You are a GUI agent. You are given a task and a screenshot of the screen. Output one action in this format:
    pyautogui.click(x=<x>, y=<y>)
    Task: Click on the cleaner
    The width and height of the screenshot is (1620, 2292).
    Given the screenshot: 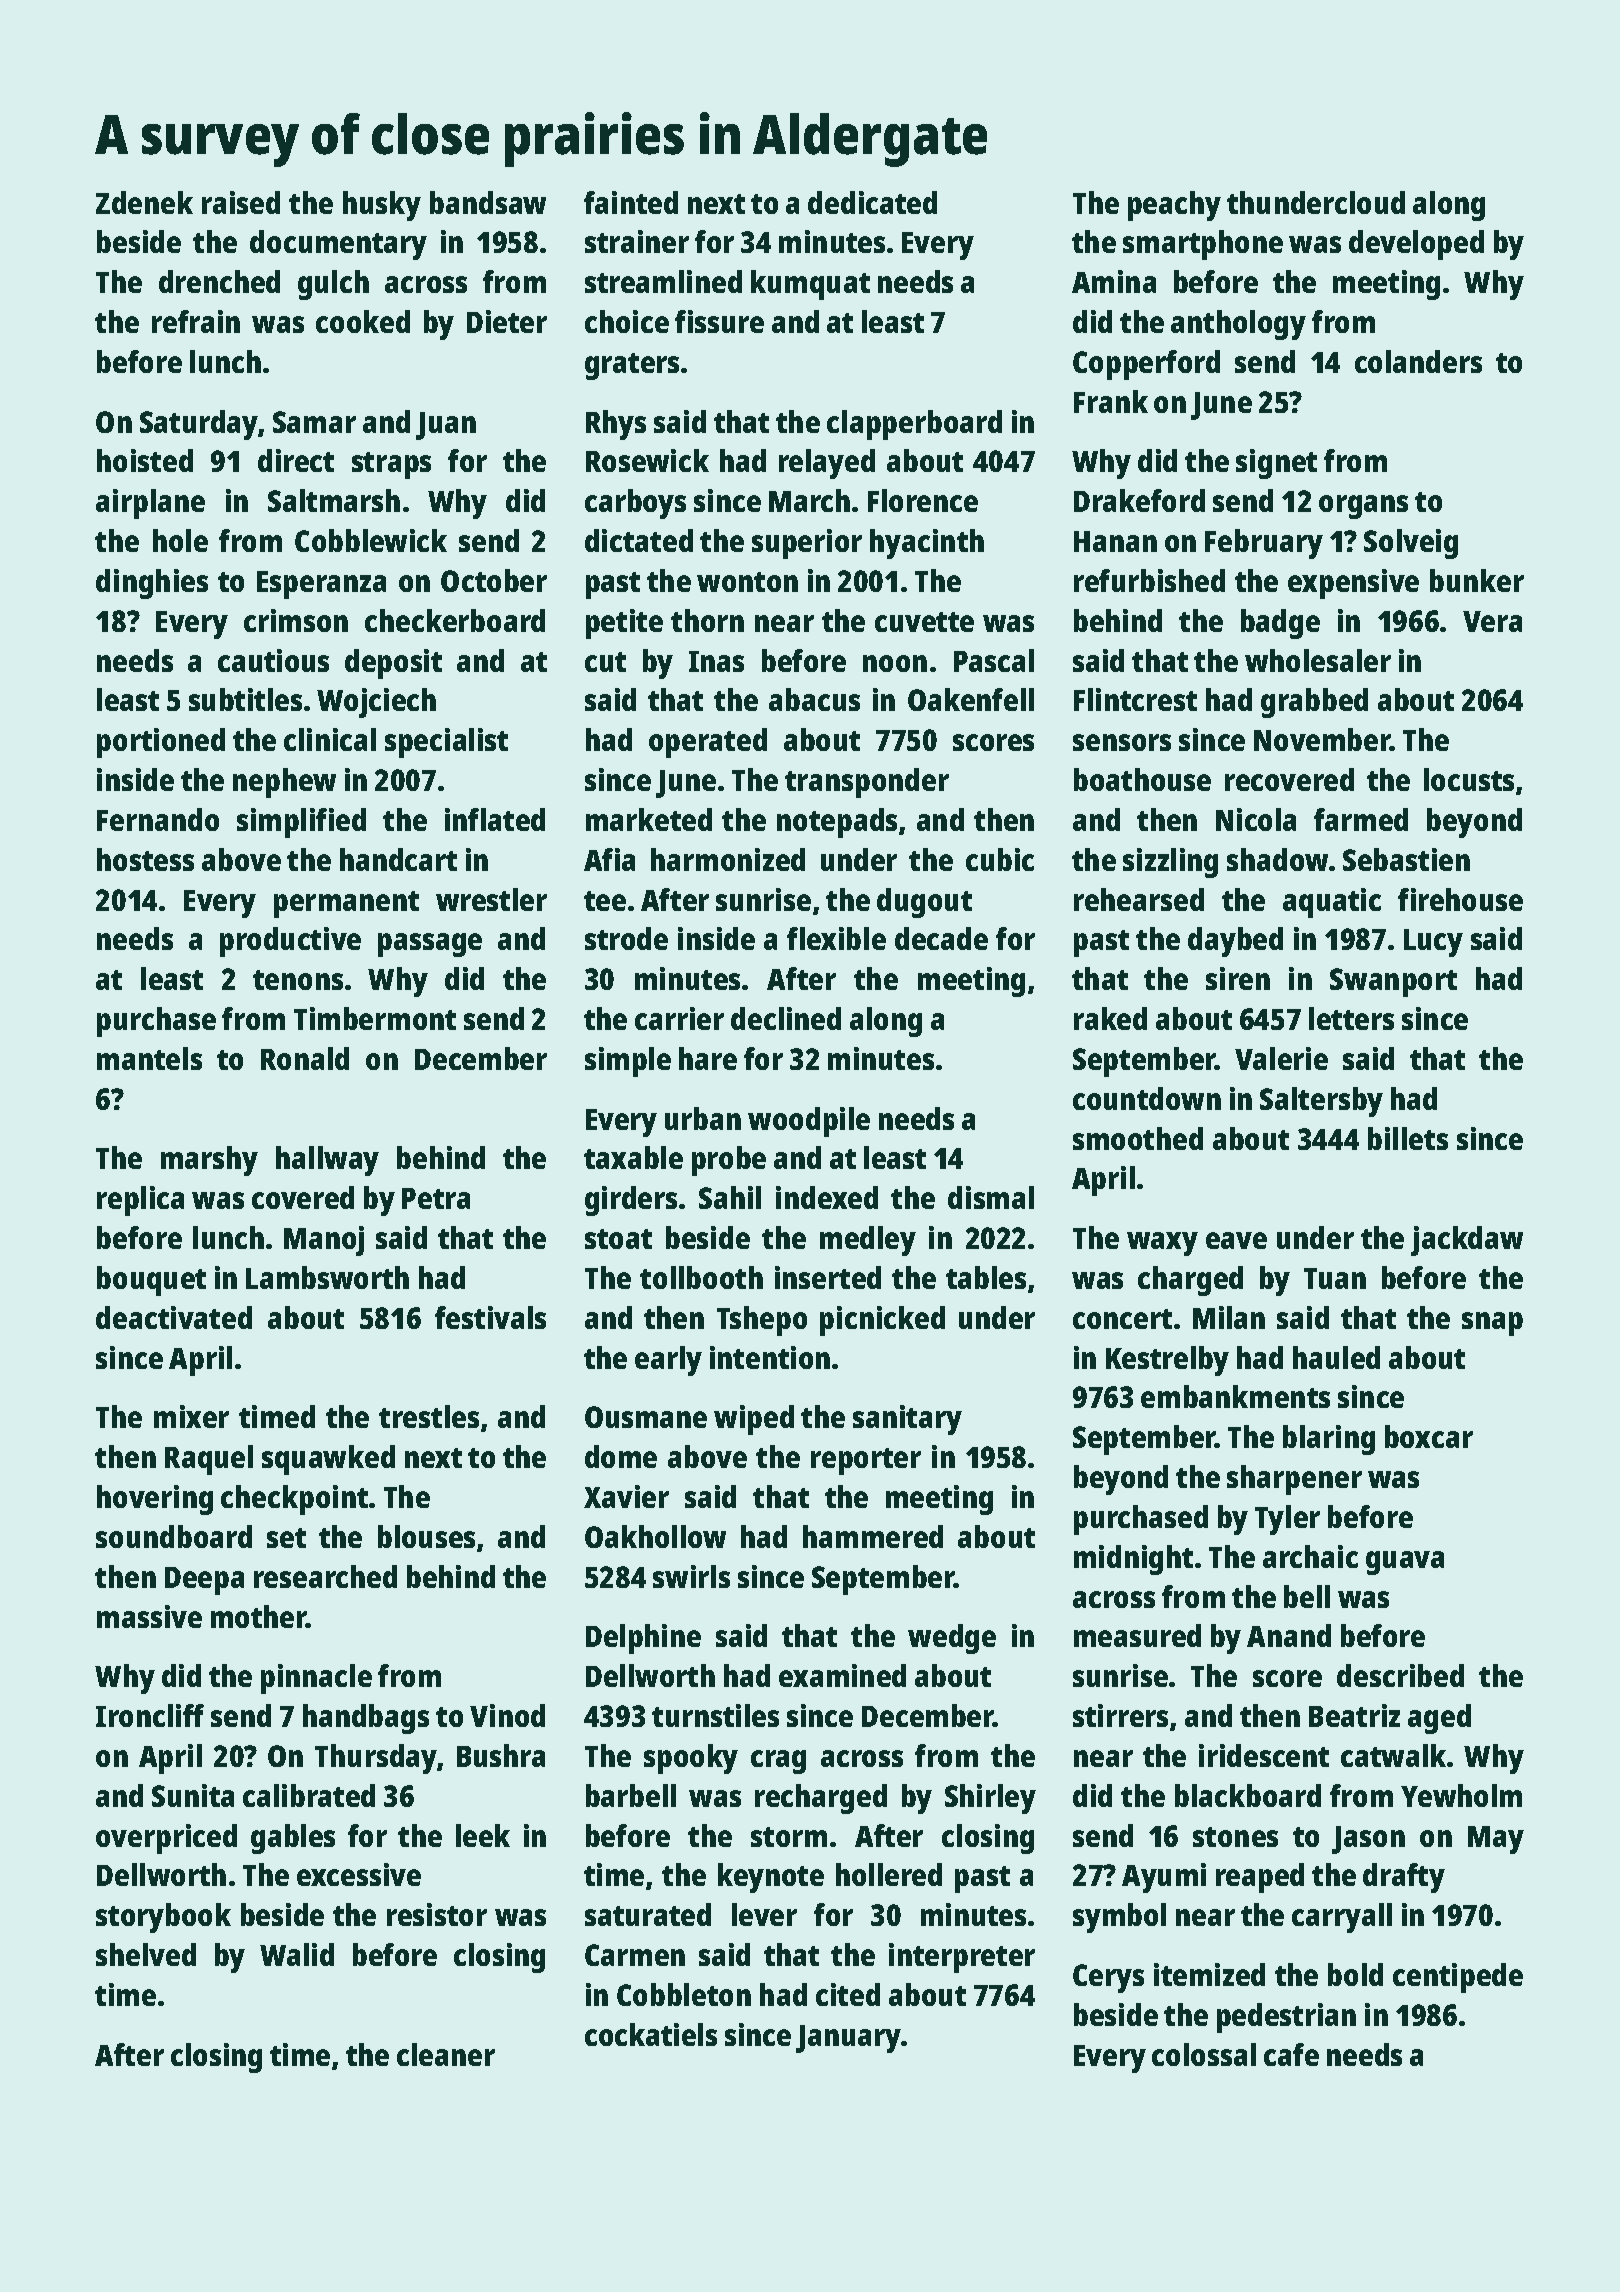 What is the action you would take?
    pyautogui.click(x=446, y=2054)
